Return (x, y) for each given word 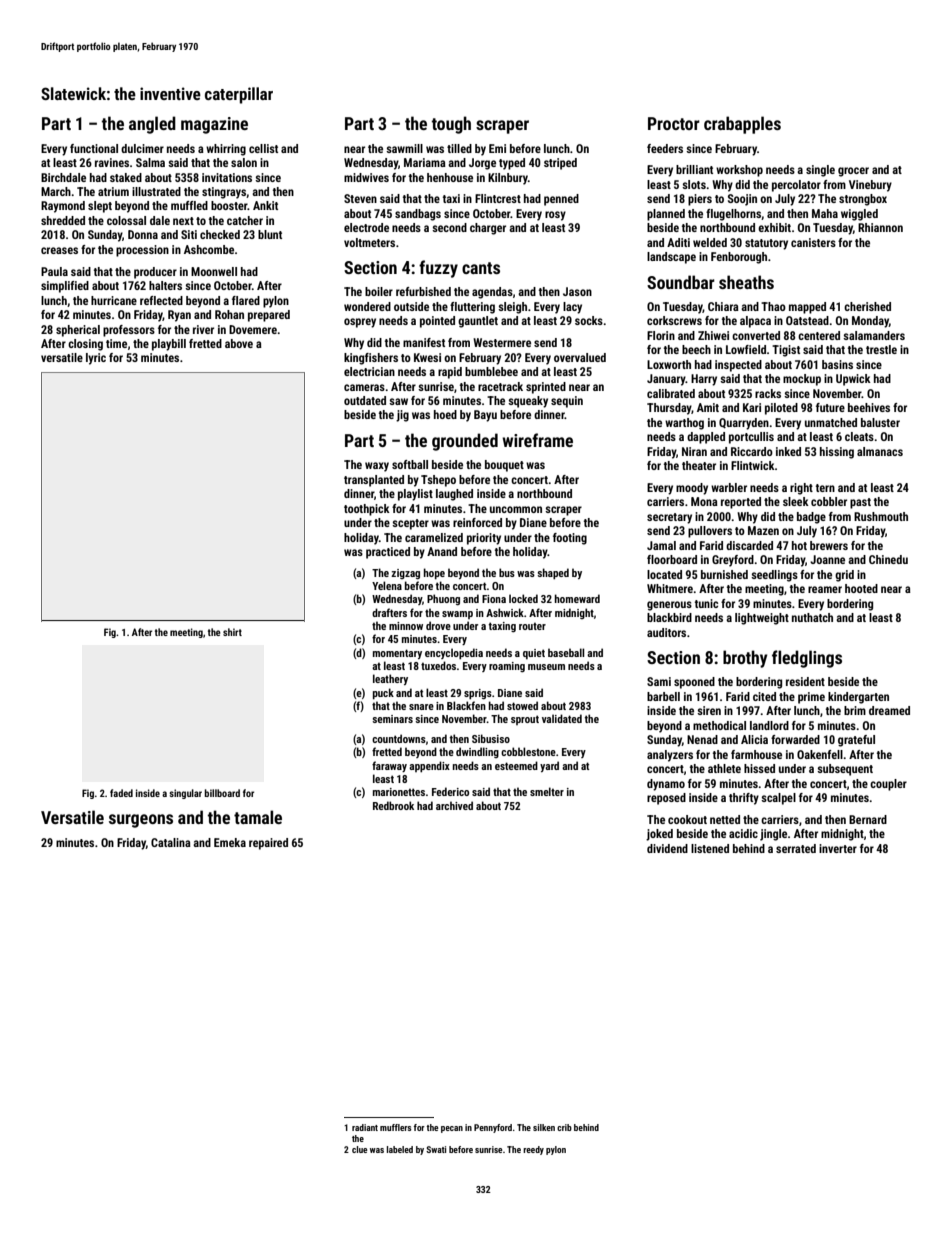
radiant (365, 1127)
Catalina (171, 842)
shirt (232, 632)
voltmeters (369, 242)
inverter (838, 848)
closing (85, 345)
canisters (813, 242)
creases (59, 250)
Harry (704, 380)
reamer (825, 589)
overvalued (580, 357)
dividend (667, 848)
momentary (397, 654)
